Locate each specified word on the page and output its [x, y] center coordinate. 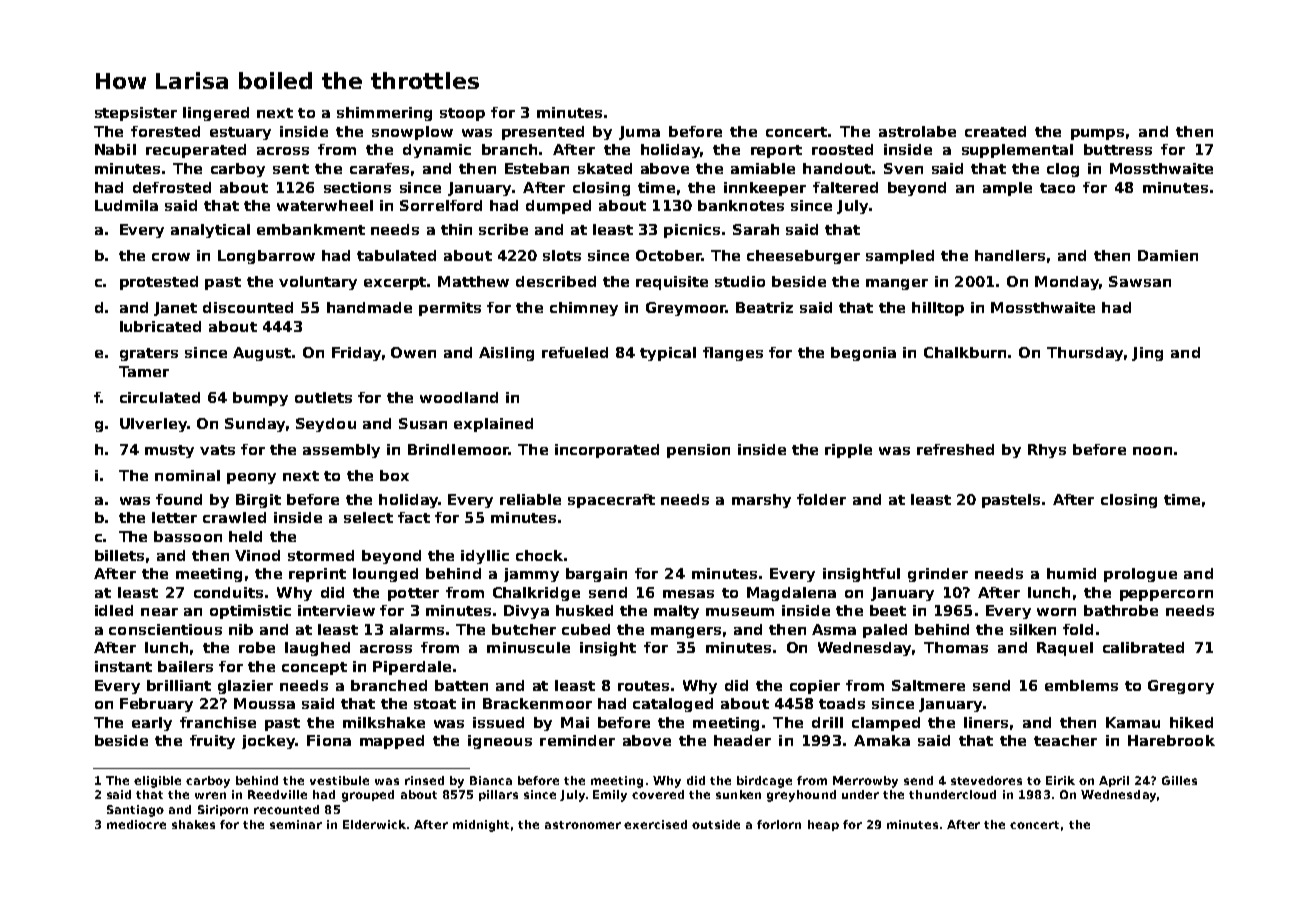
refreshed [955, 449]
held [245, 536]
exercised [655, 824]
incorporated [607, 451]
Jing [1147, 354]
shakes [193, 824]
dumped [558, 207]
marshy [761, 501]
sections [357, 187]
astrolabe [917, 131]
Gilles [1179, 780]
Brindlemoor [458, 449]
